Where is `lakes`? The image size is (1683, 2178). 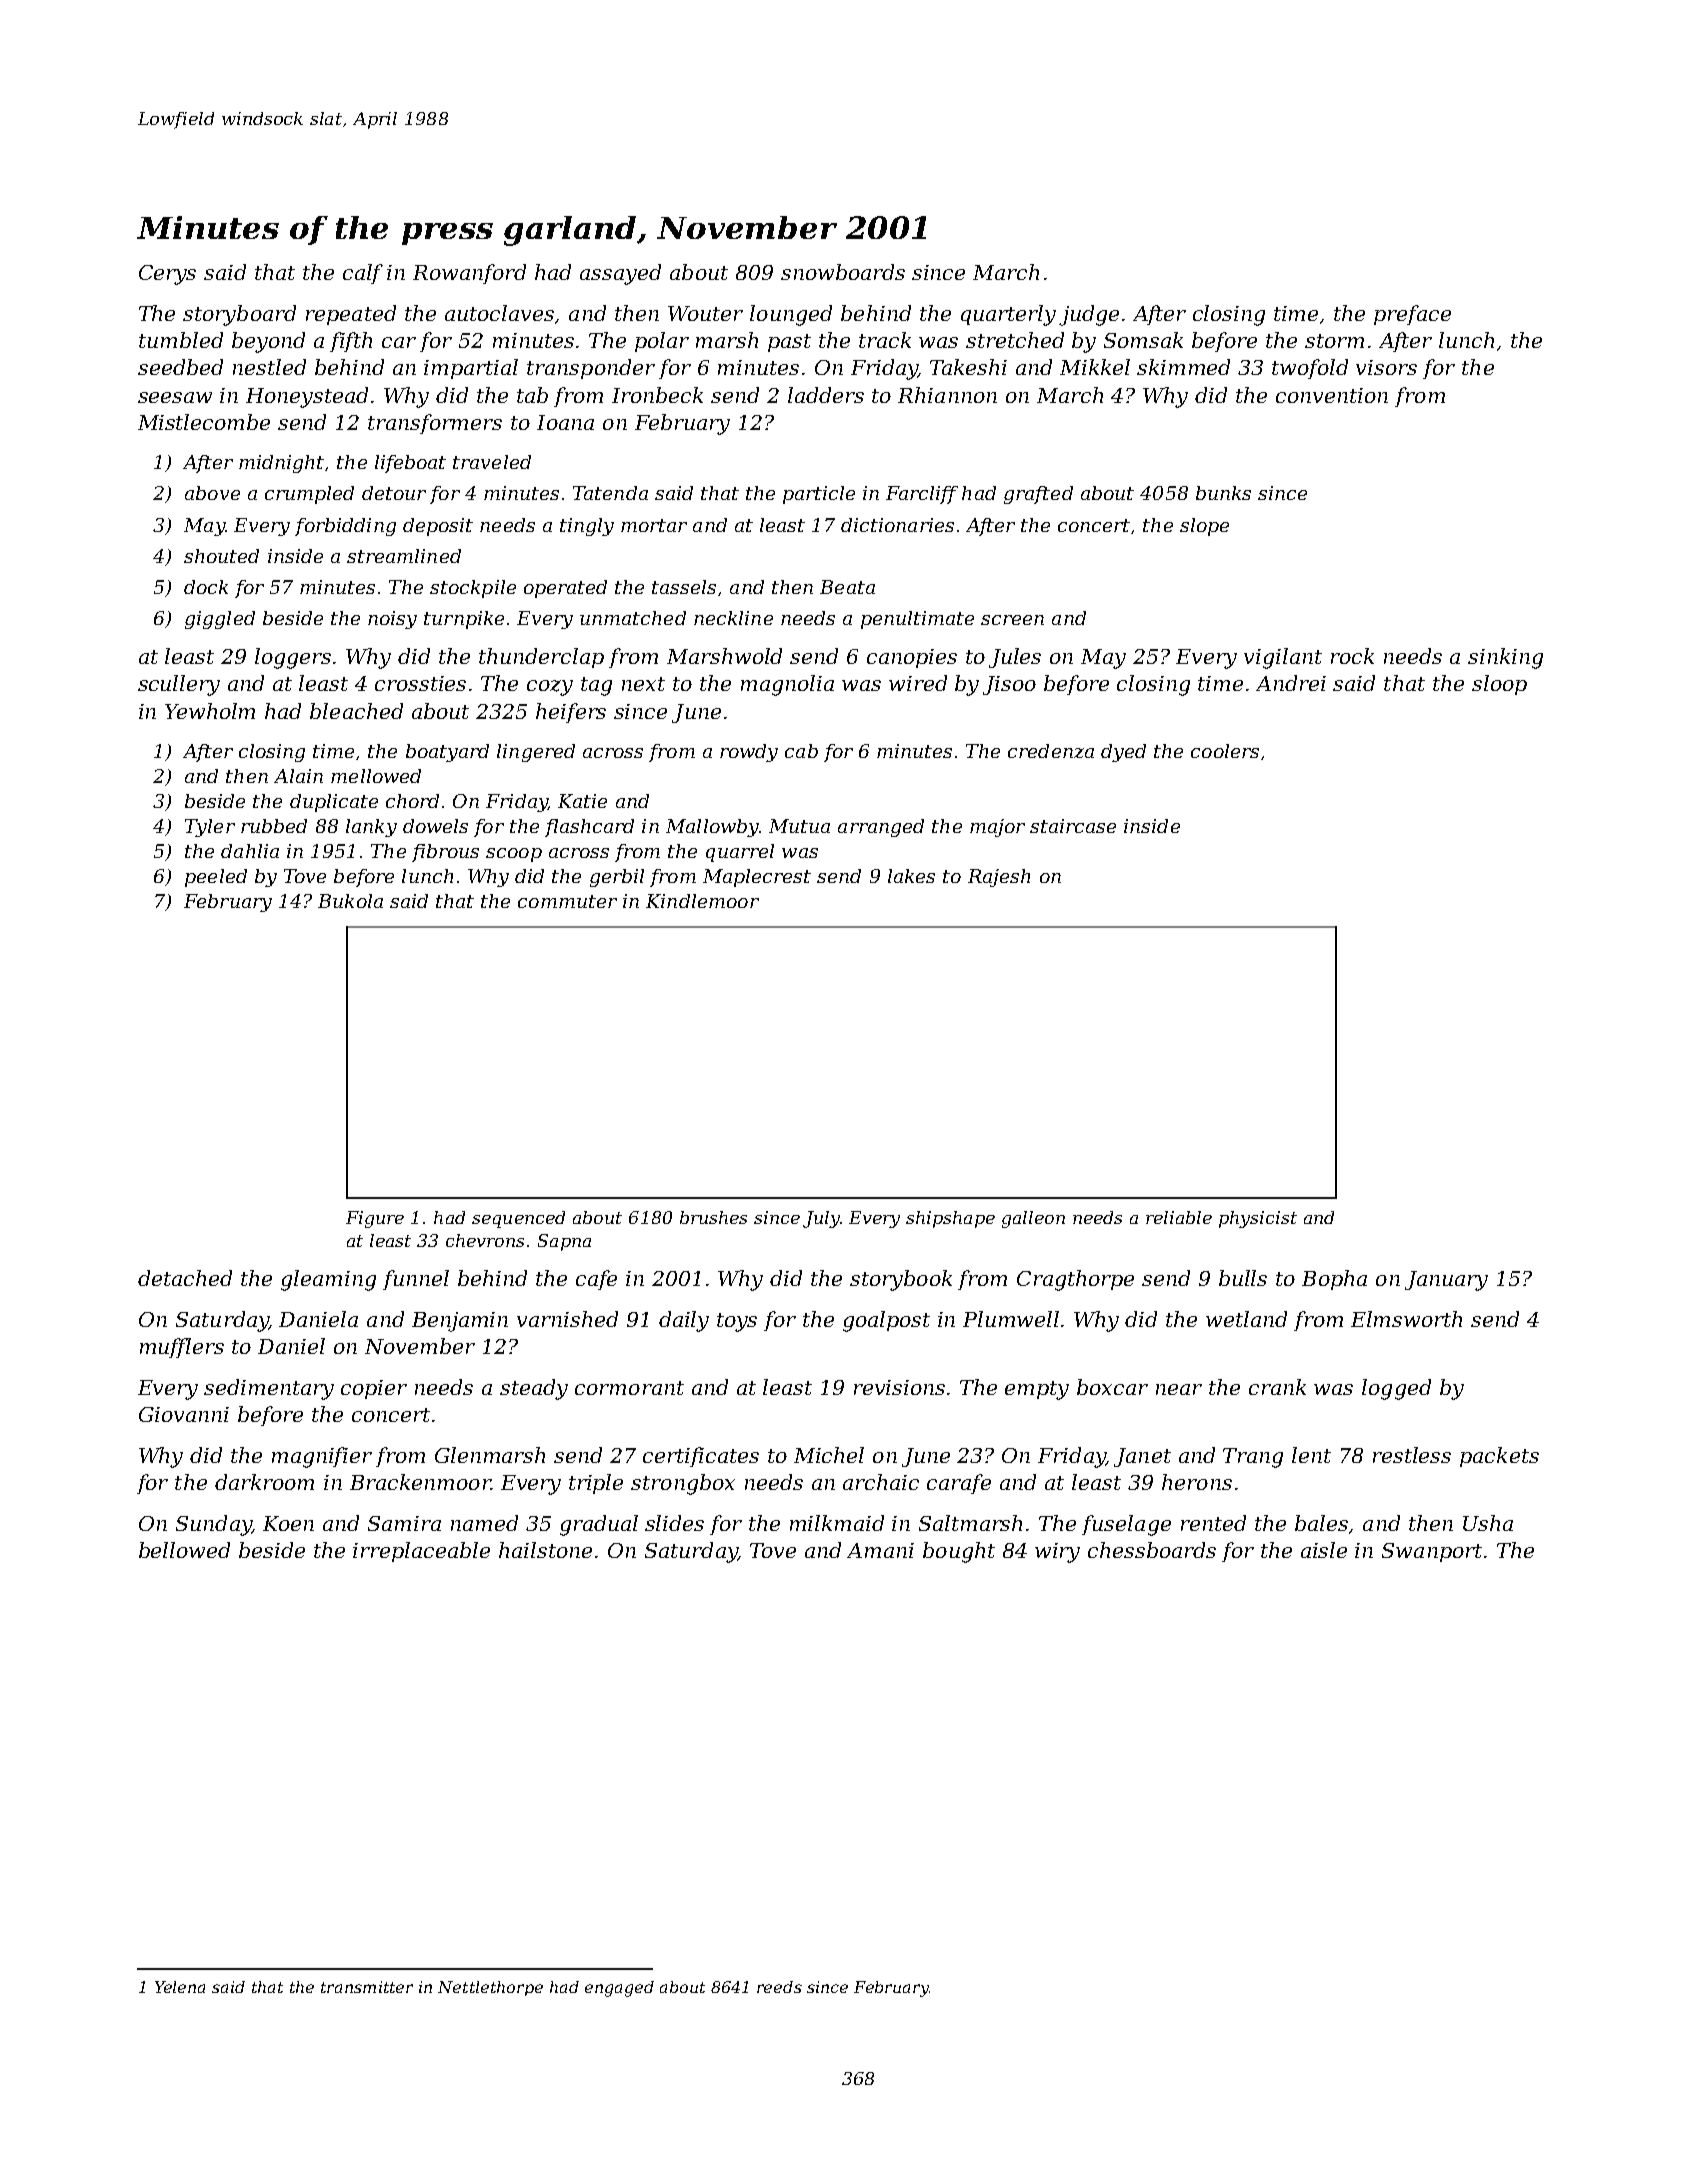 lakes is located at coordinates (911, 876).
